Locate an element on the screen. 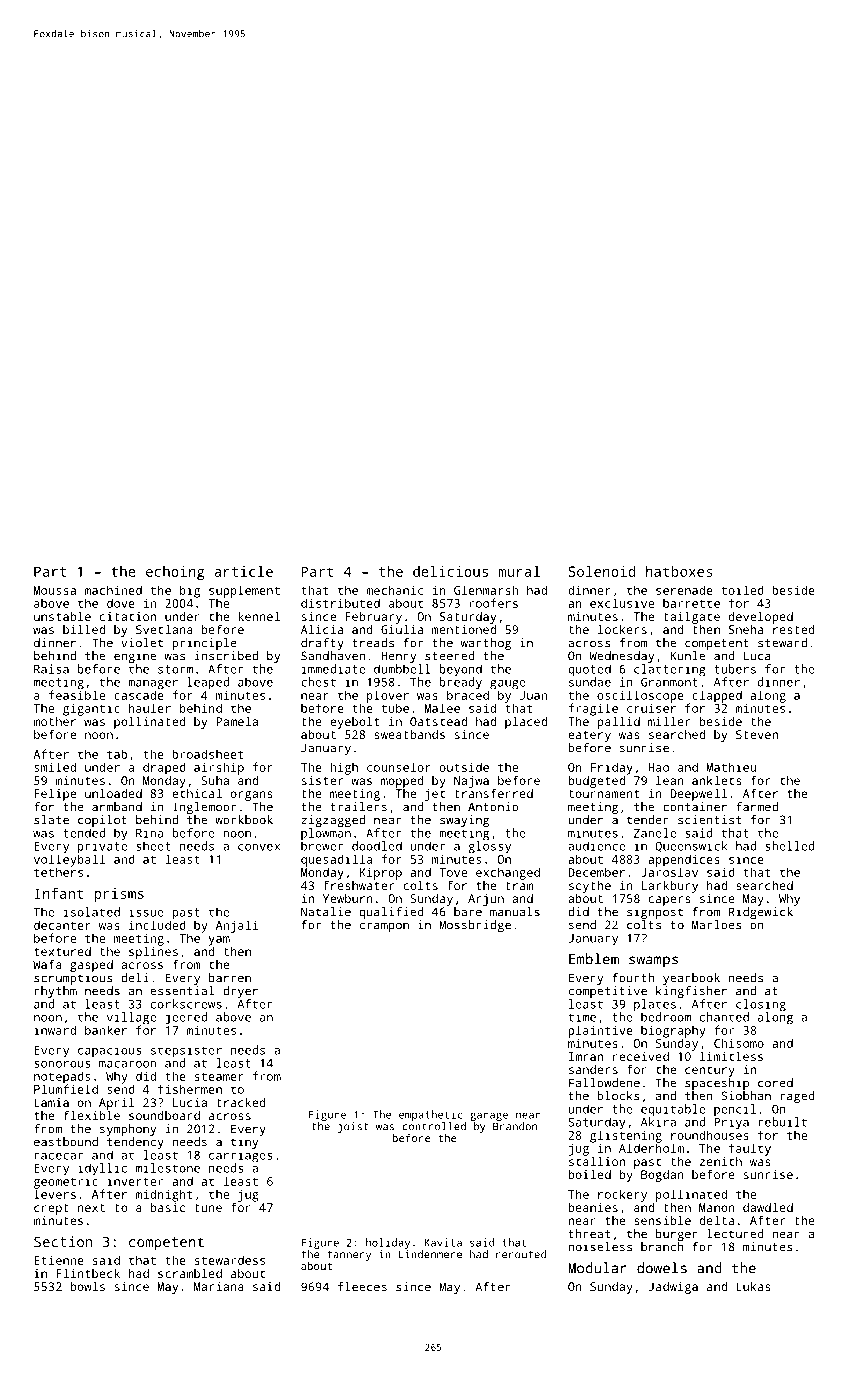 Image resolution: width=849 pixels, height=1400 pixels. Etienne is located at coordinates (59, 1260).
